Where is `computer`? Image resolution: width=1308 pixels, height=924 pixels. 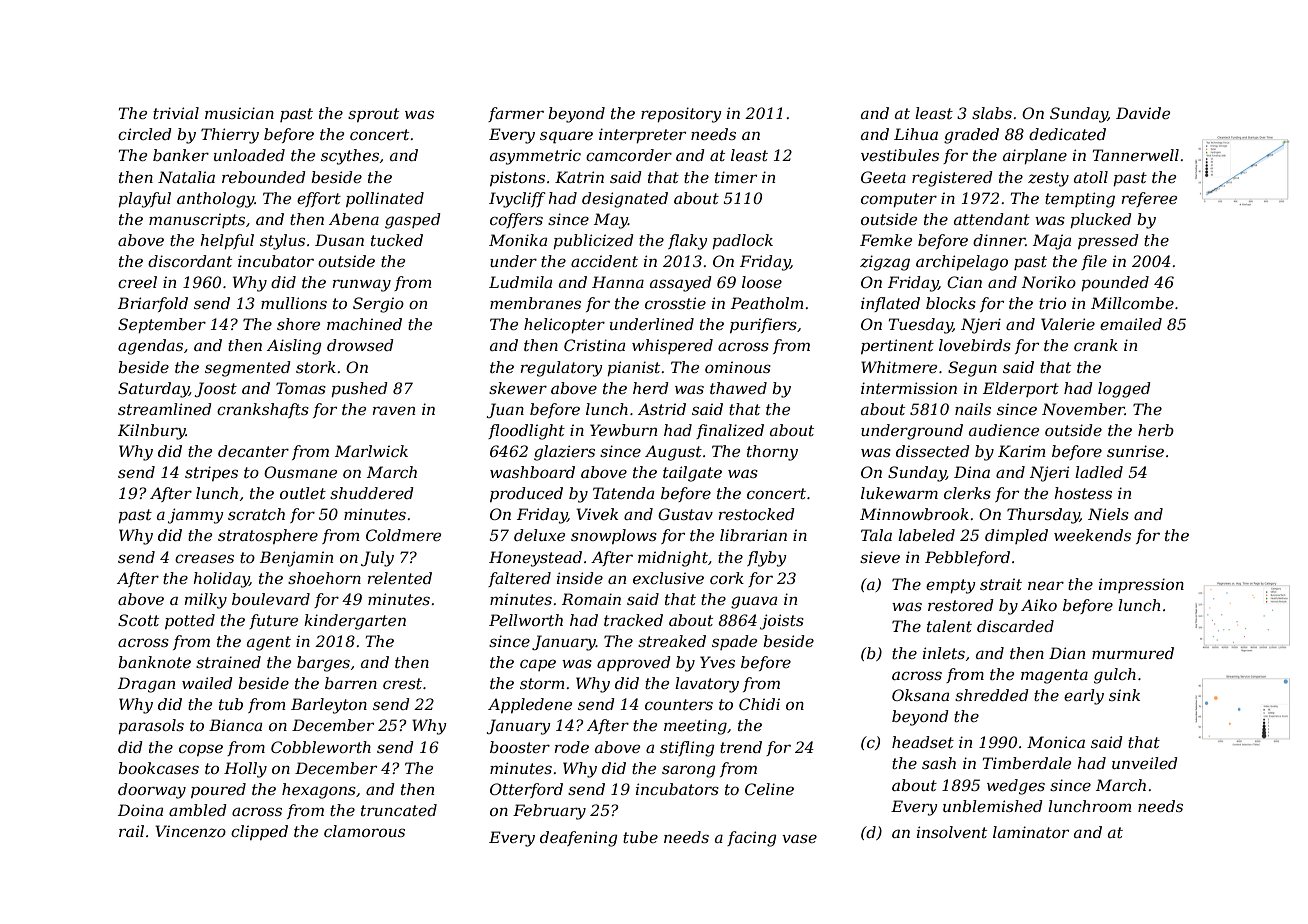 computer is located at coordinates (899, 200).
